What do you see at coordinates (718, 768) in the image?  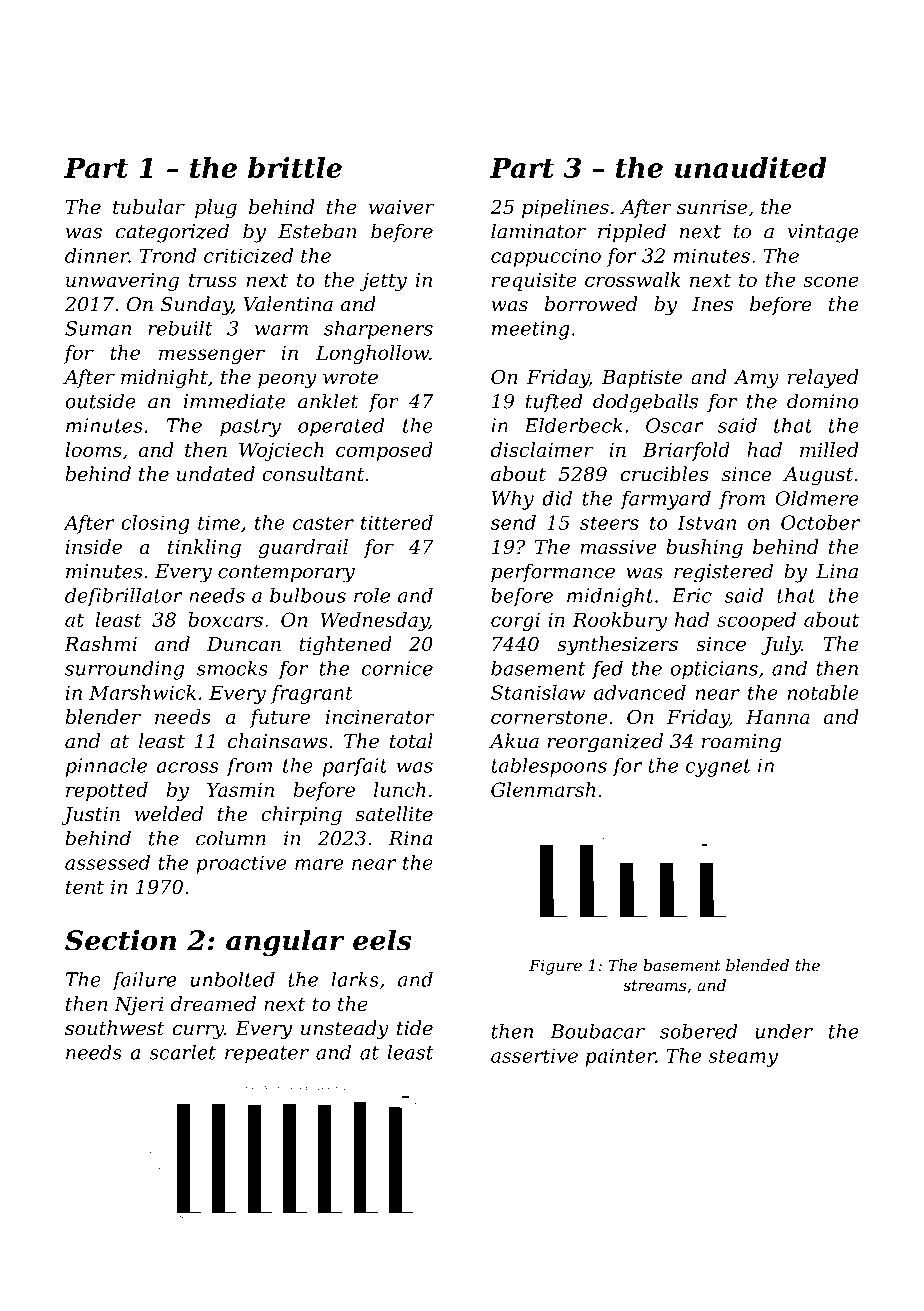 I see `cygnet` at bounding box center [718, 768].
